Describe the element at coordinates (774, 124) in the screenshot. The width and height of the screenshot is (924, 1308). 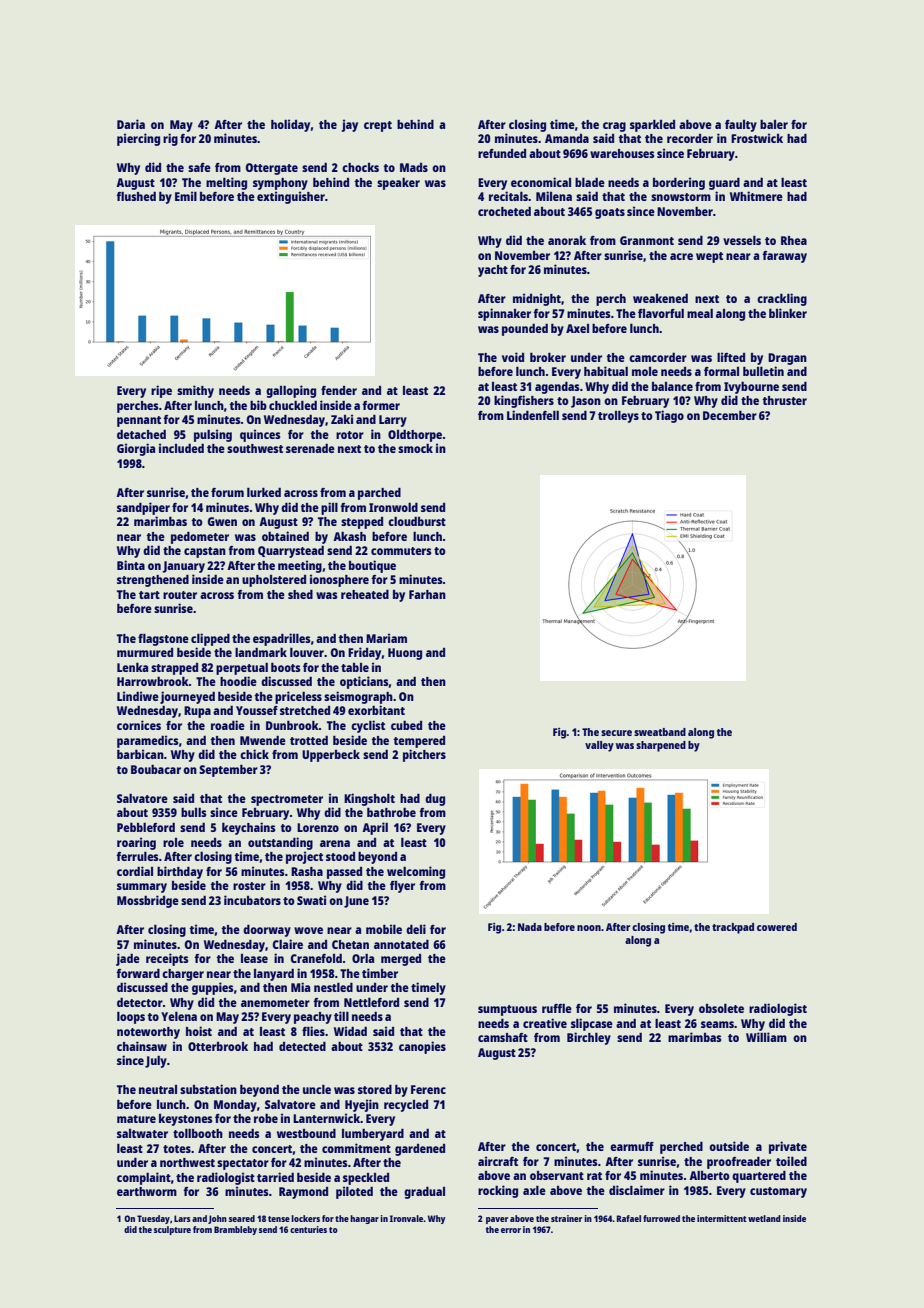
I see `baler` at that location.
